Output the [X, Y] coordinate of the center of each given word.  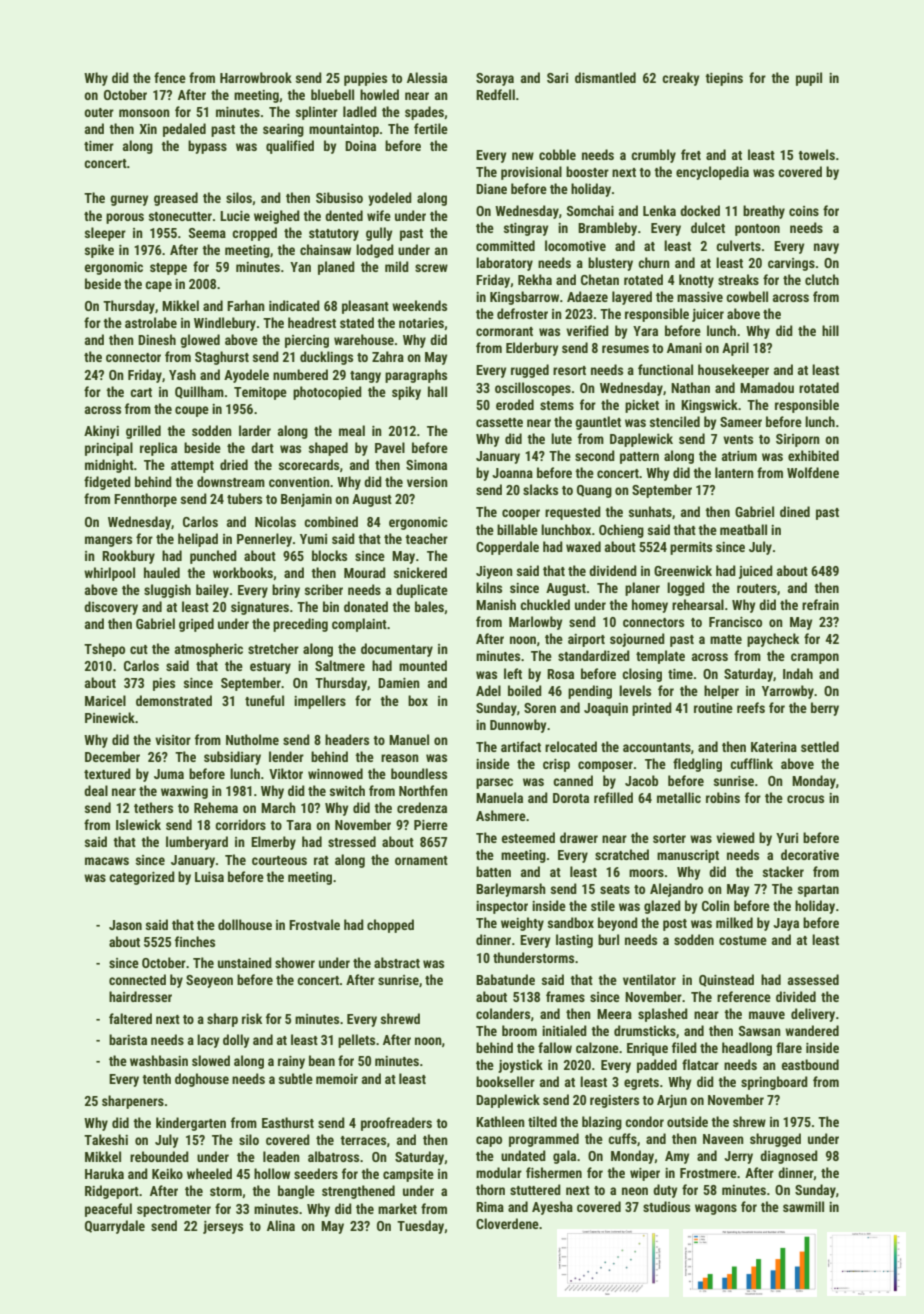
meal [352, 430]
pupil [809, 79]
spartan [818, 891]
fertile [431, 128]
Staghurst [222, 358]
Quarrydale [115, 1227]
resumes [625, 349]
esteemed [528, 837]
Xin [148, 129]
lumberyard [197, 843]
